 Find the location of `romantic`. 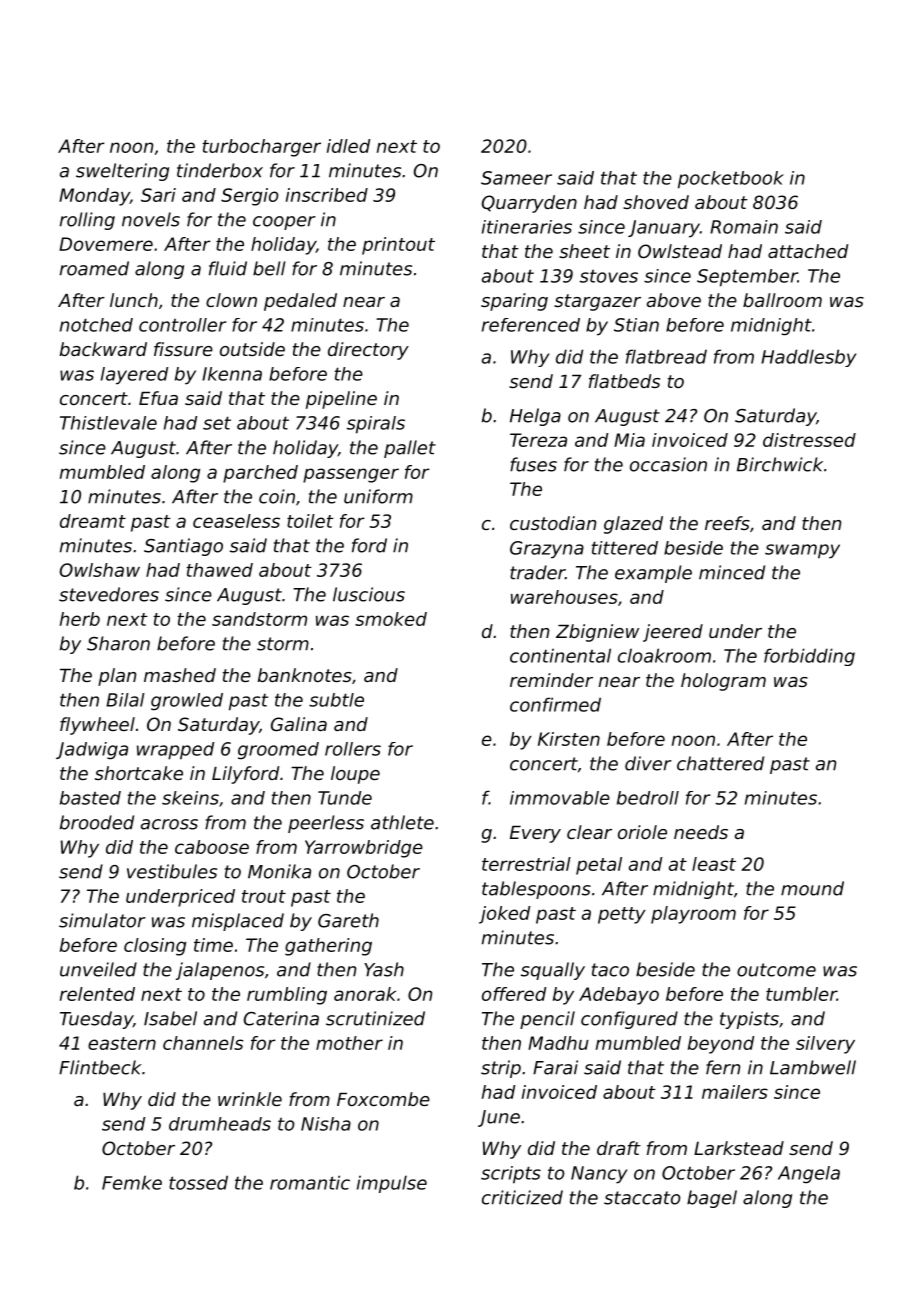

romantic is located at coordinates (310, 1182).
